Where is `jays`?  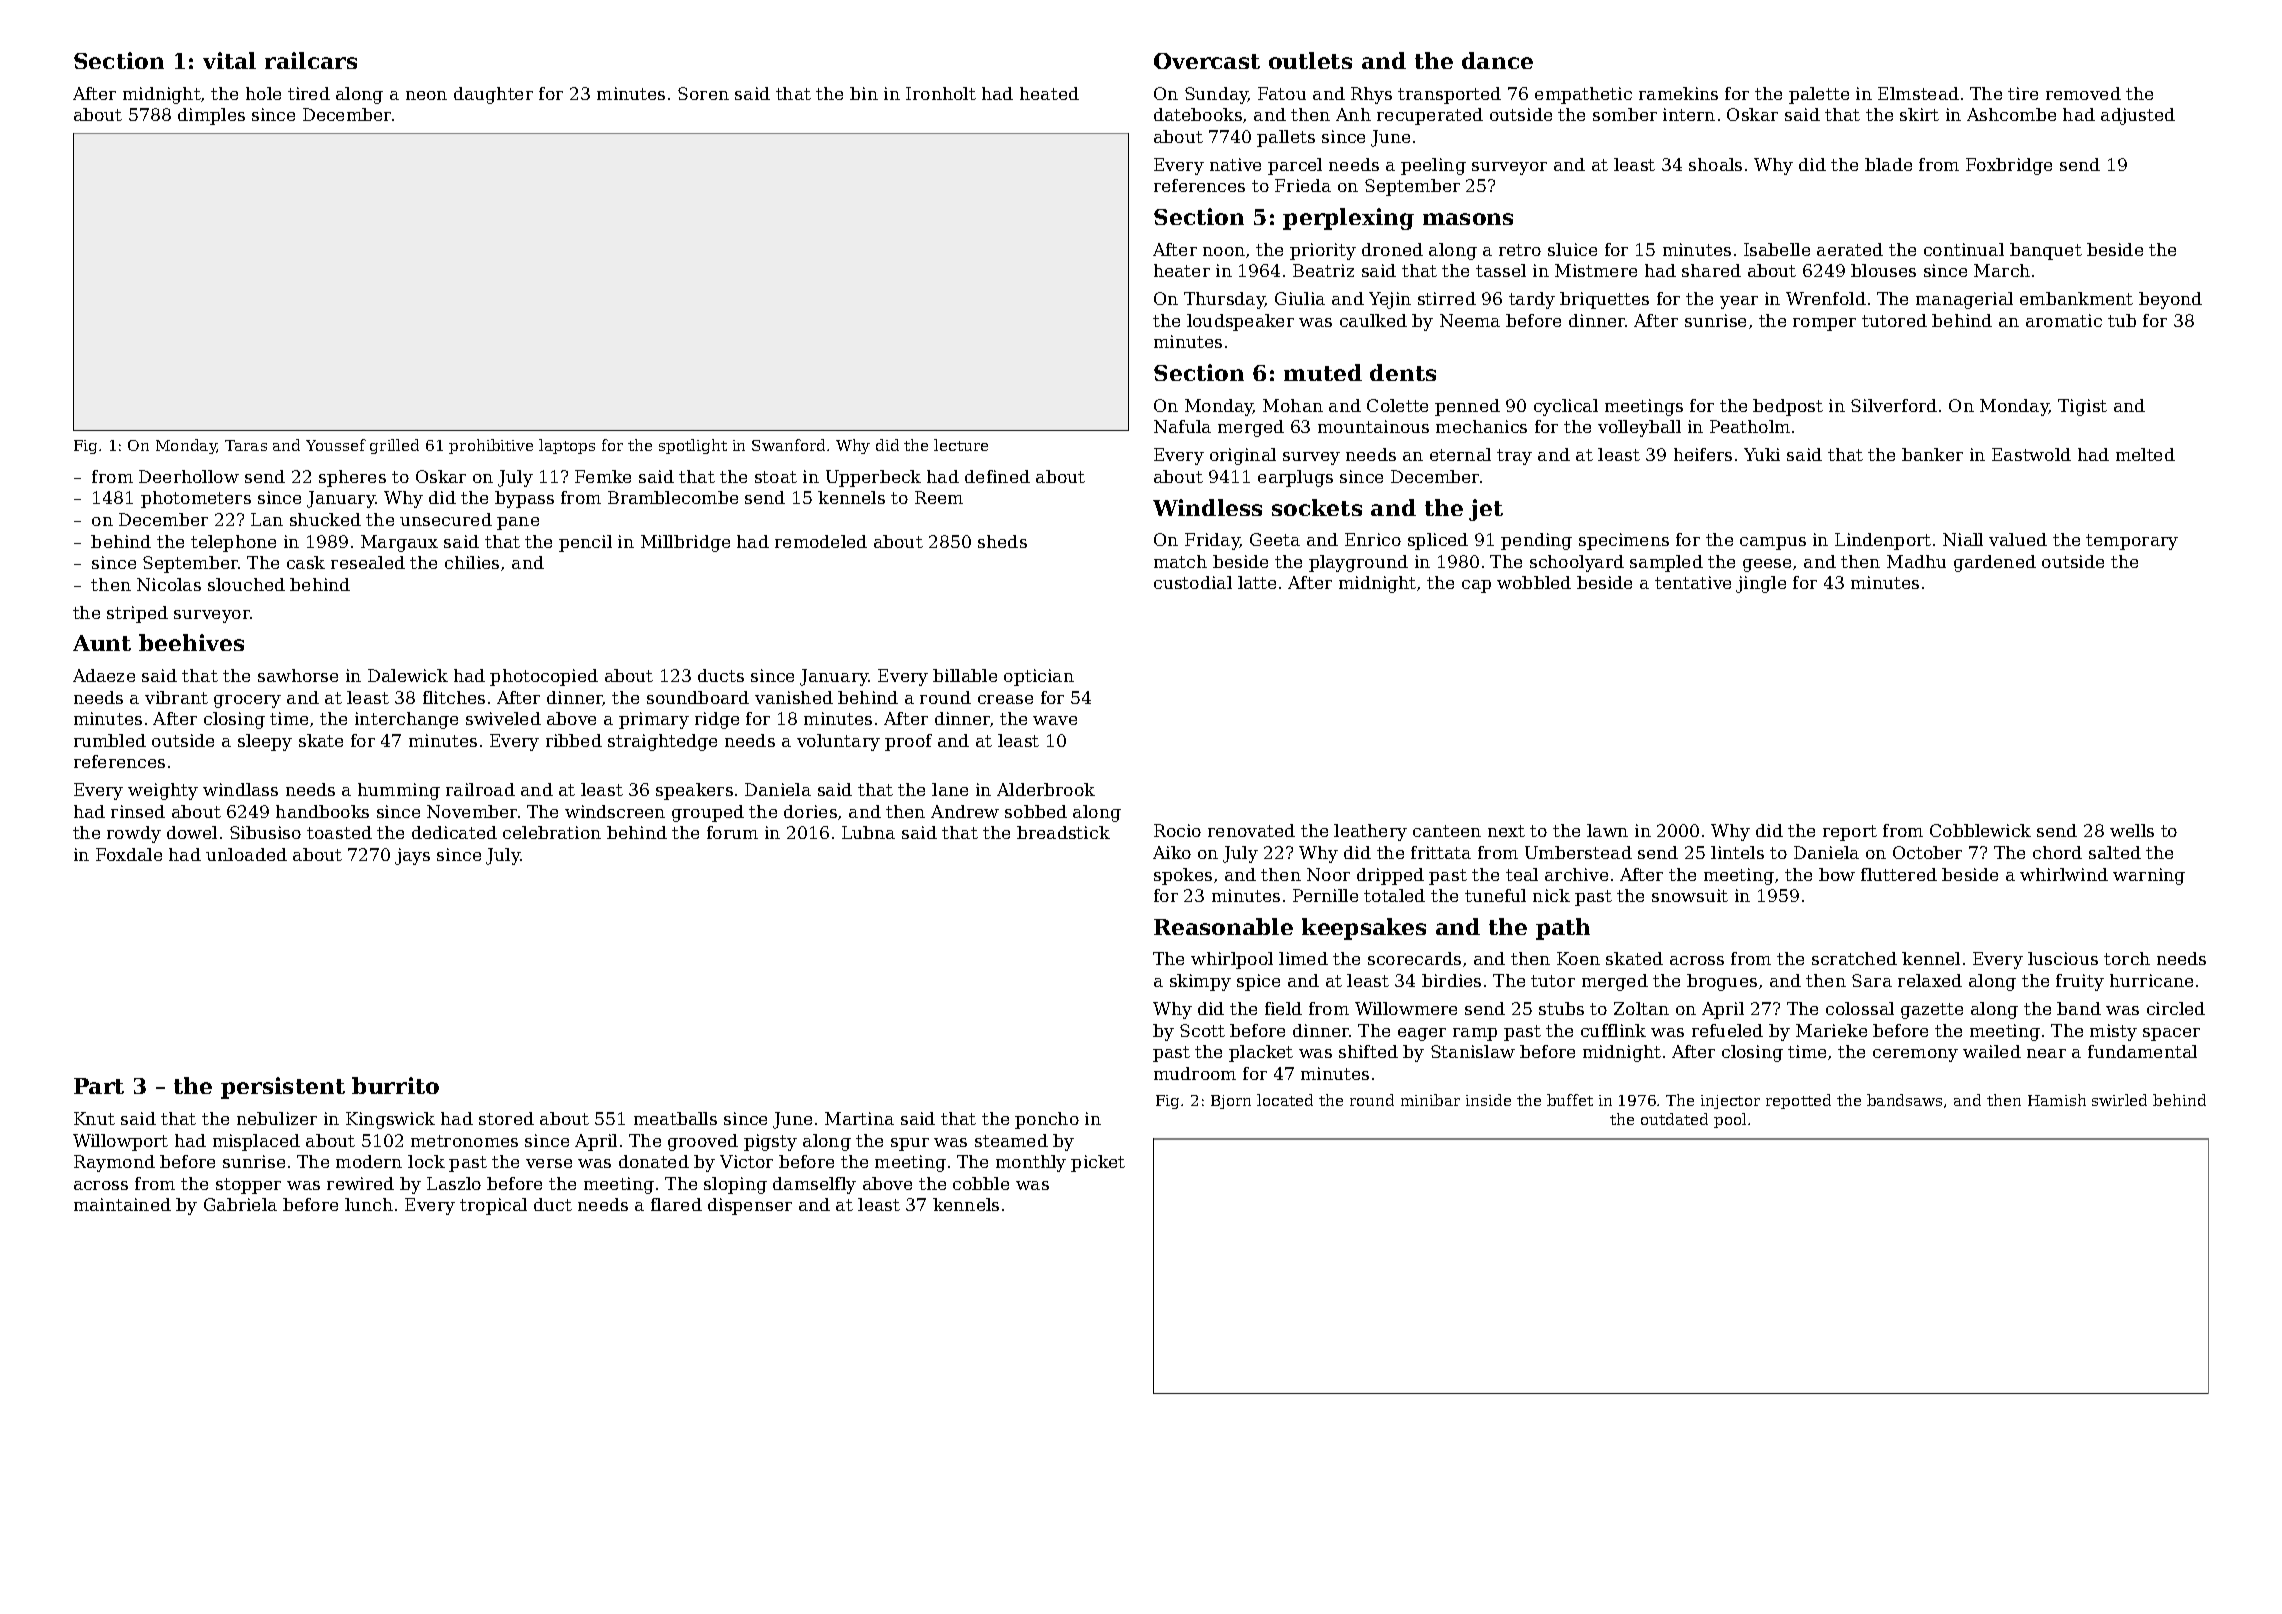 jays is located at coordinates (412, 856).
